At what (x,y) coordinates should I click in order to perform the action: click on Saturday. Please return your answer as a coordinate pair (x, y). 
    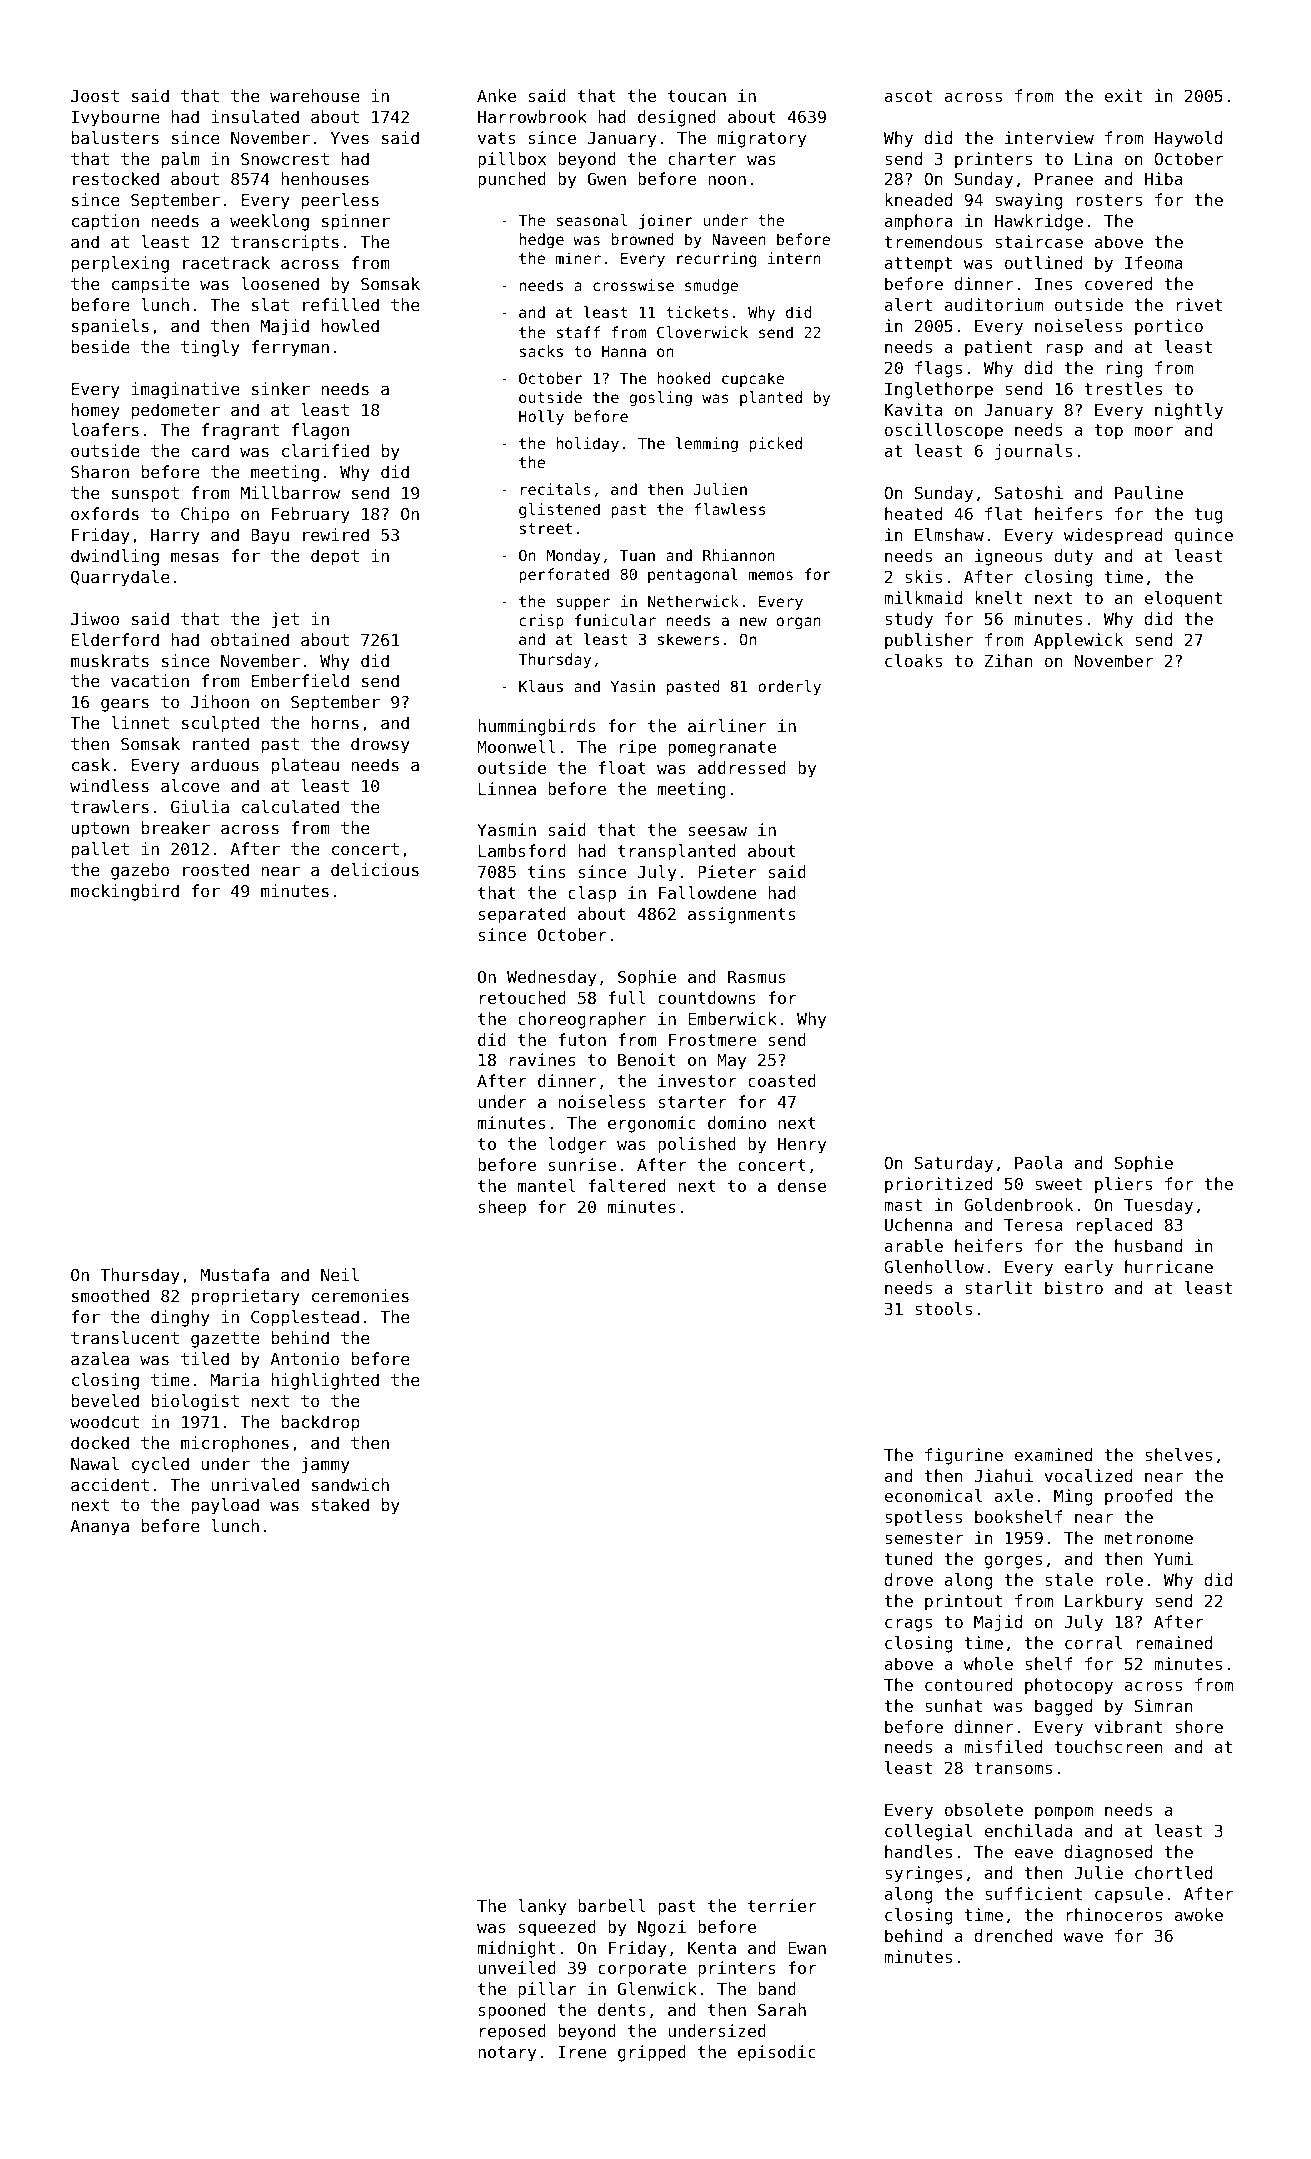
    Looking at the image, I should click on (954, 1164).
